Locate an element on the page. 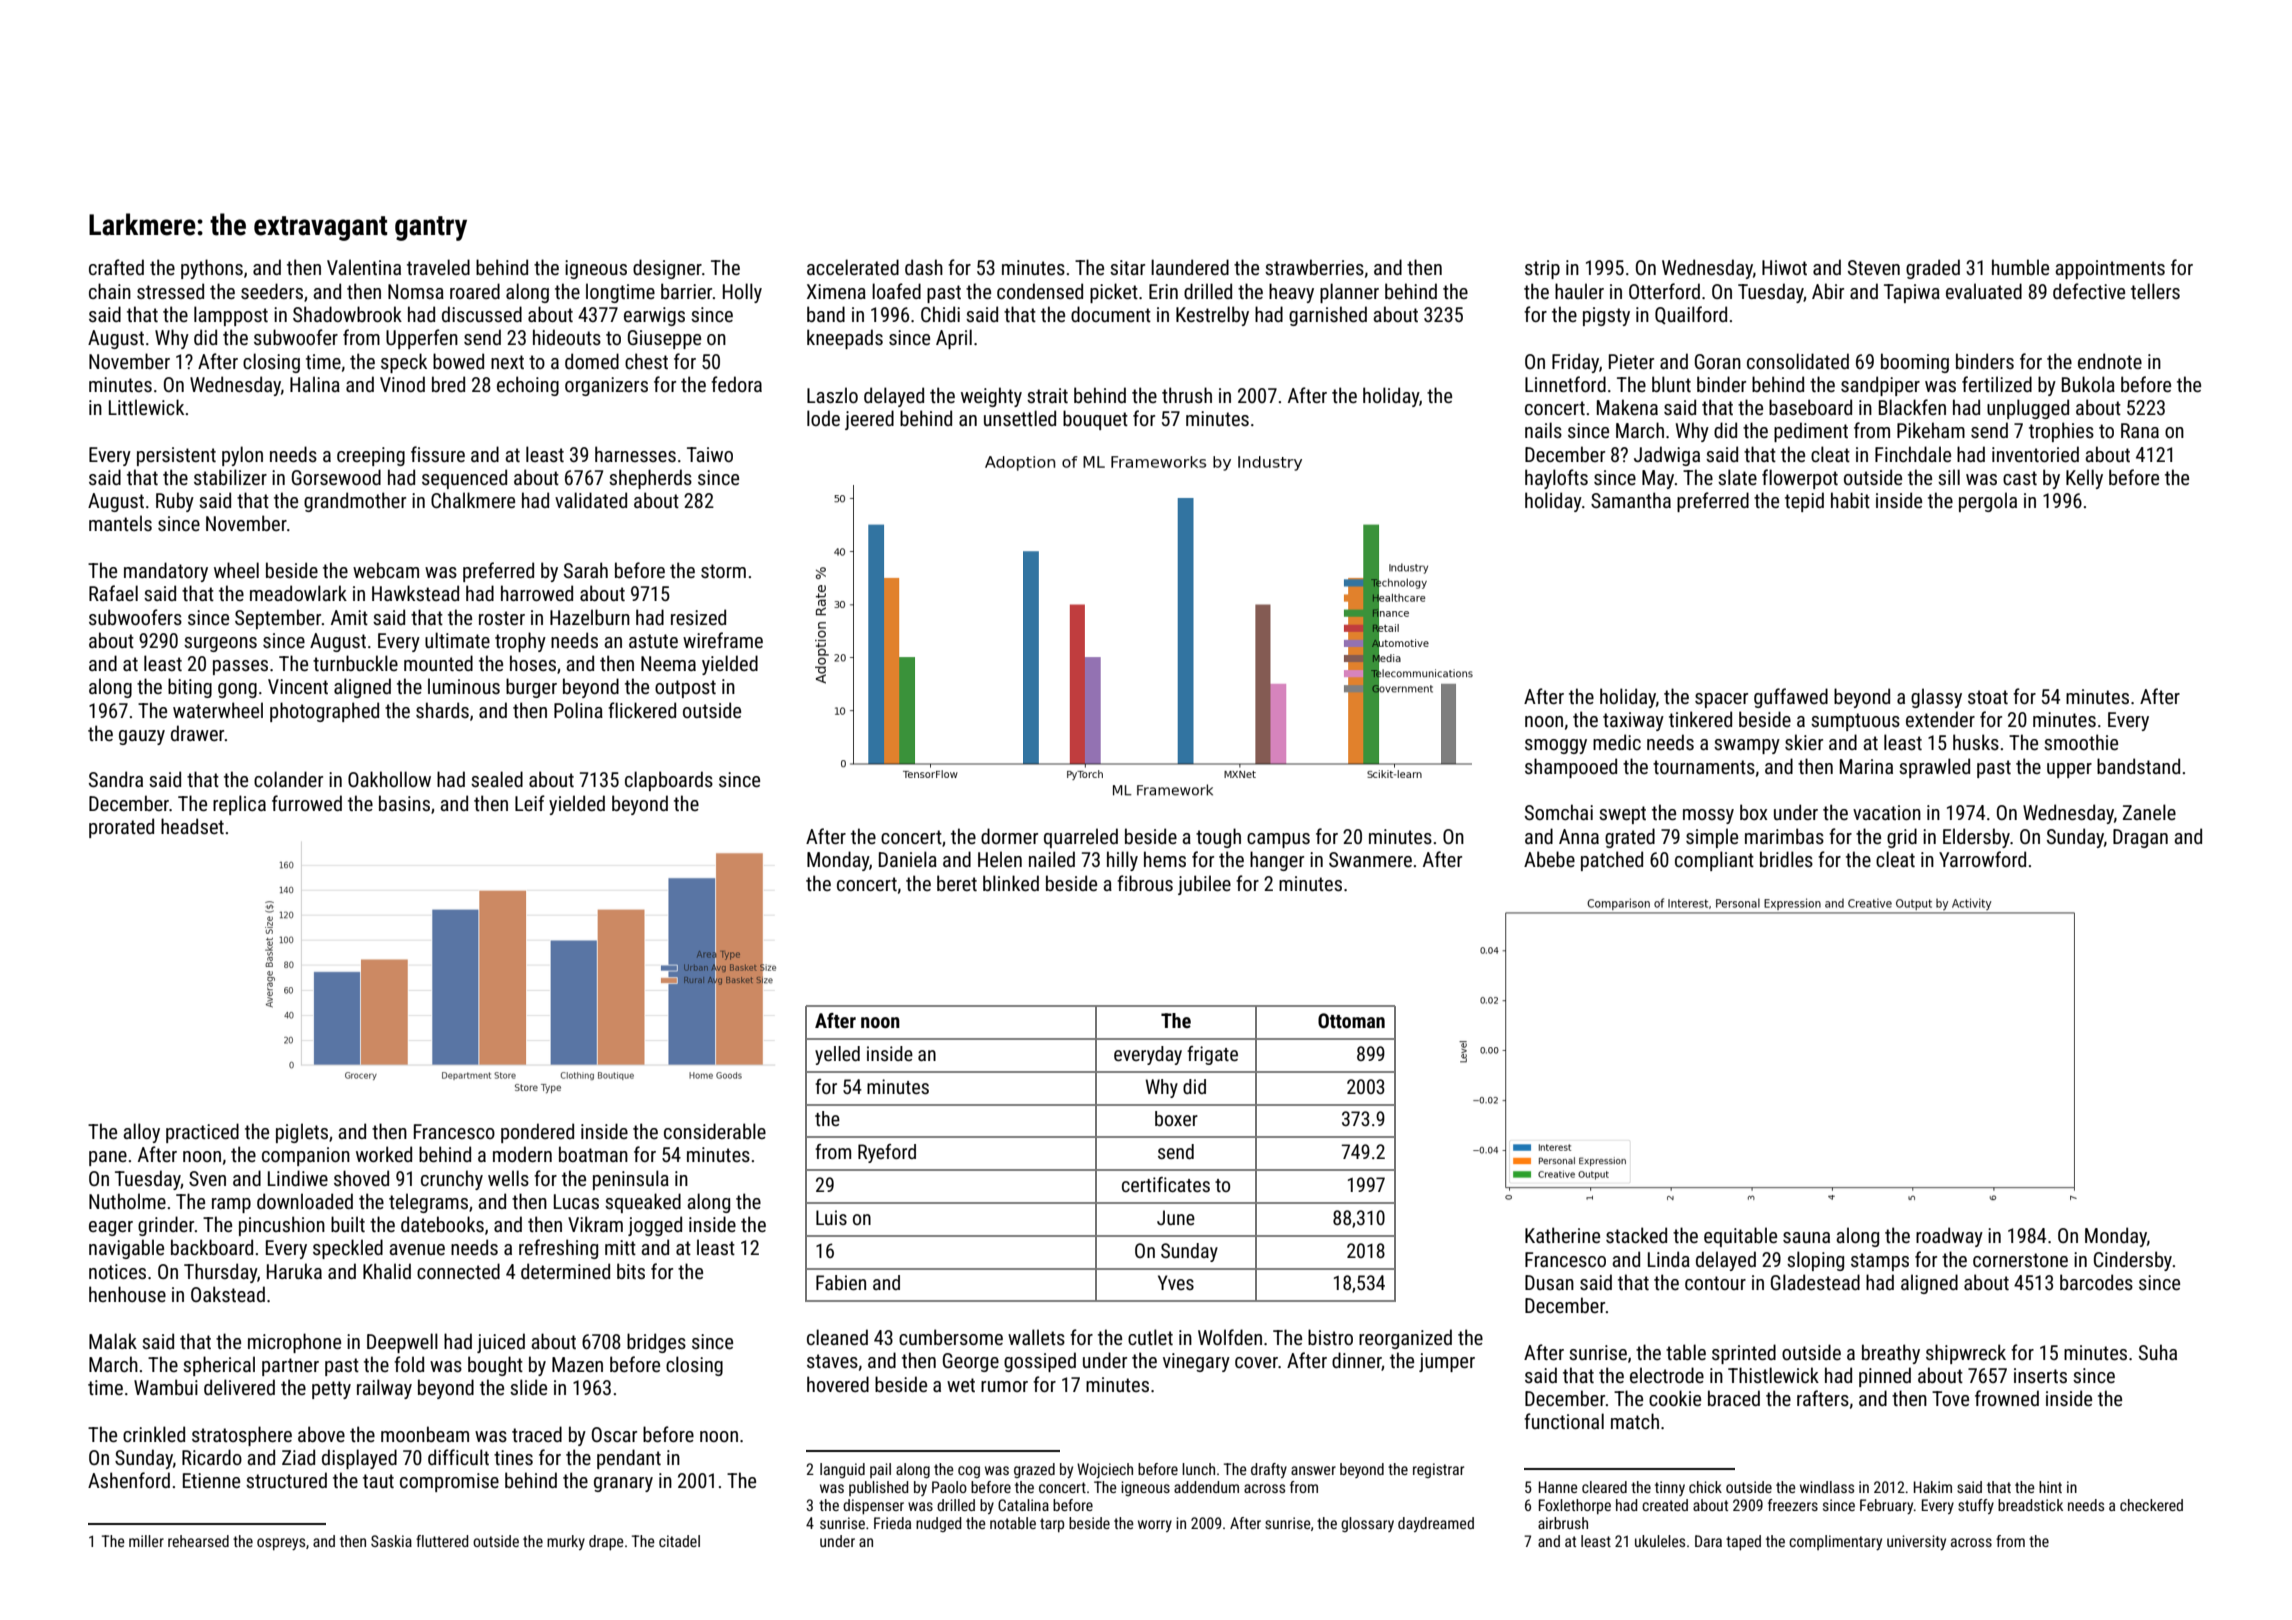  compliant is located at coordinates (1714, 861).
